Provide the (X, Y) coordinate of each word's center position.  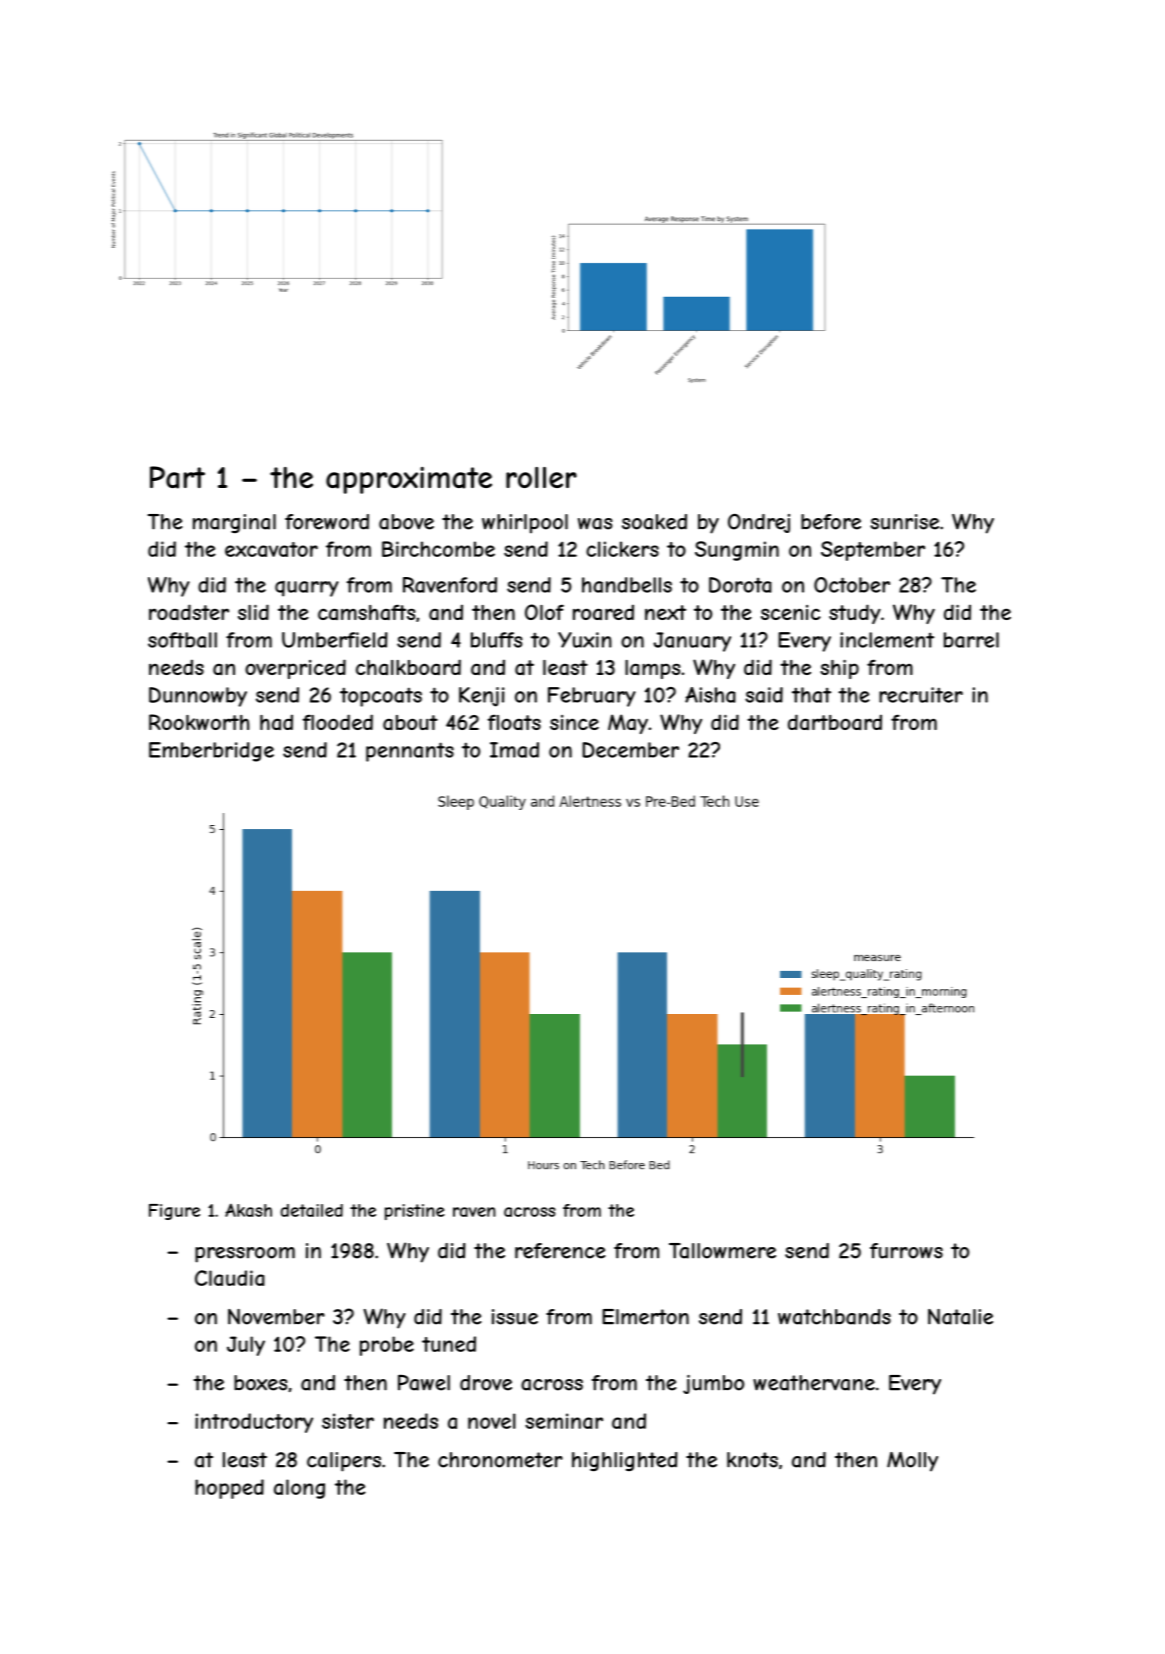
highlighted (625, 1461)
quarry (307, 589)
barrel (971, 640)
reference (560, 1251)
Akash (248, 1210)
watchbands (834, 1317)
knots (752, 1460)
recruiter (921, 695)
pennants (410, 752)
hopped (229, 1489)
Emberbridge (211, 752)
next (665, 612)
